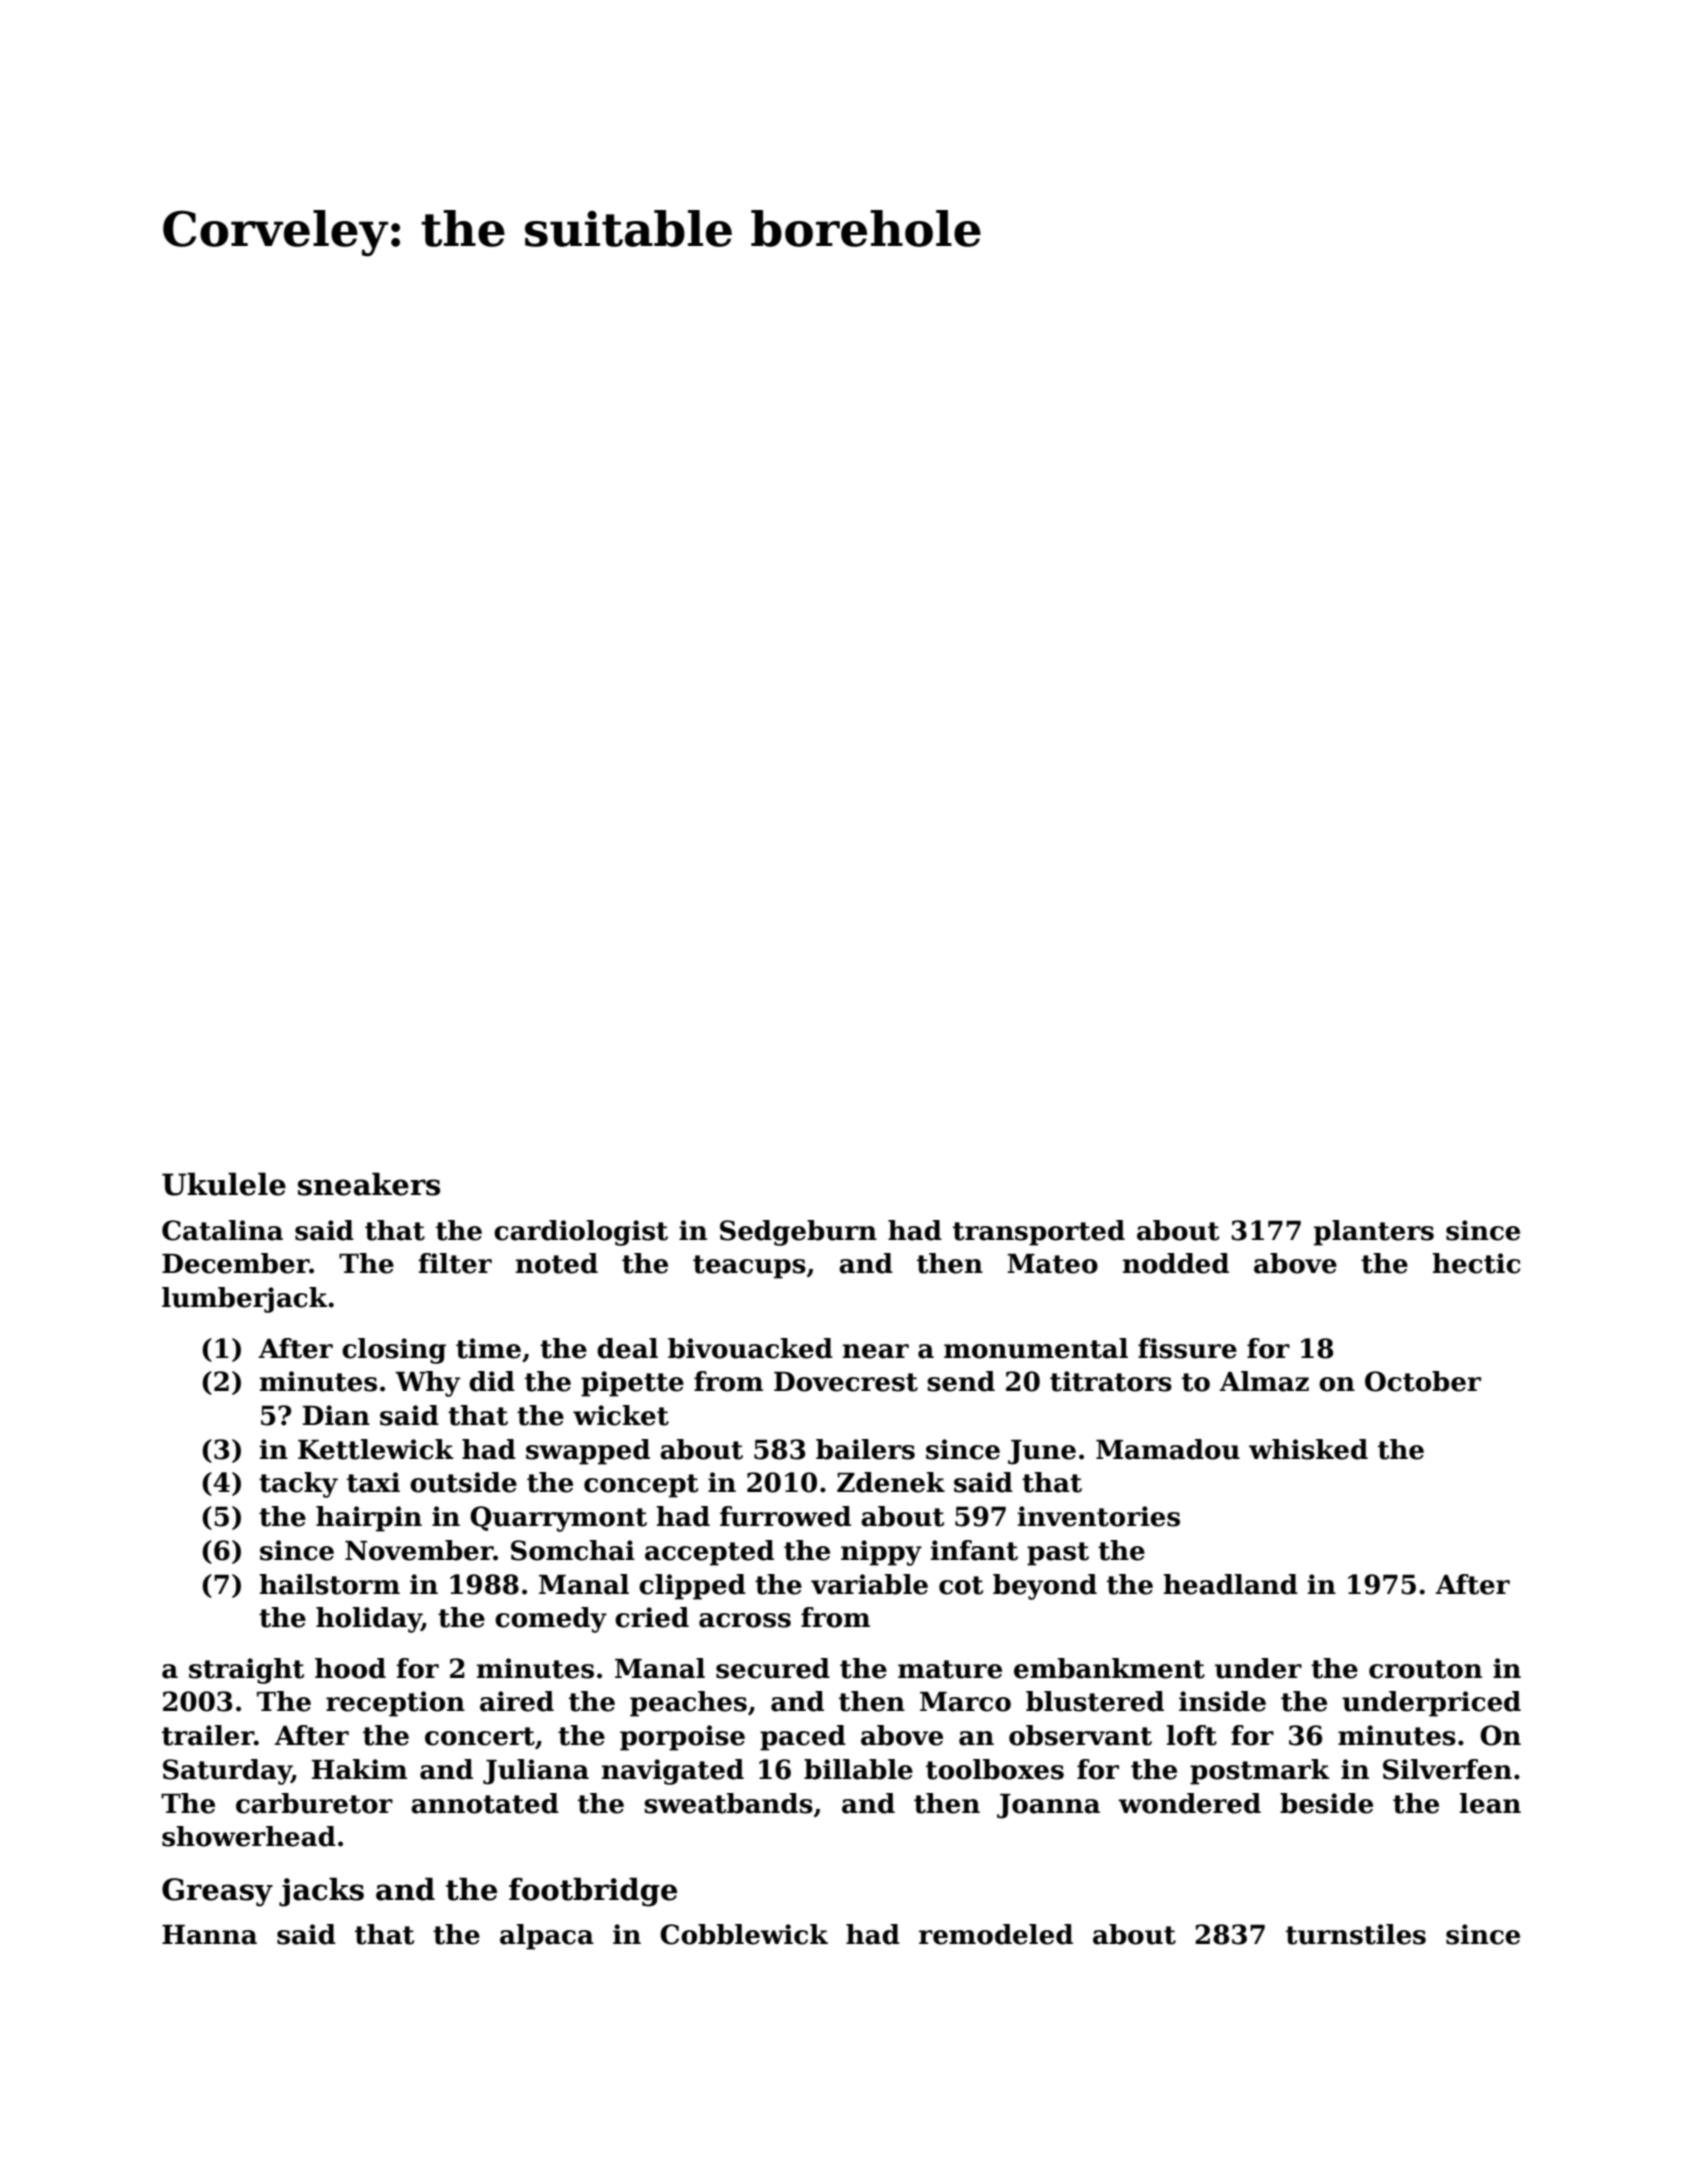 This screenshot has width=1683, height=2178. I want to click on mature, so click(950, 1669).
